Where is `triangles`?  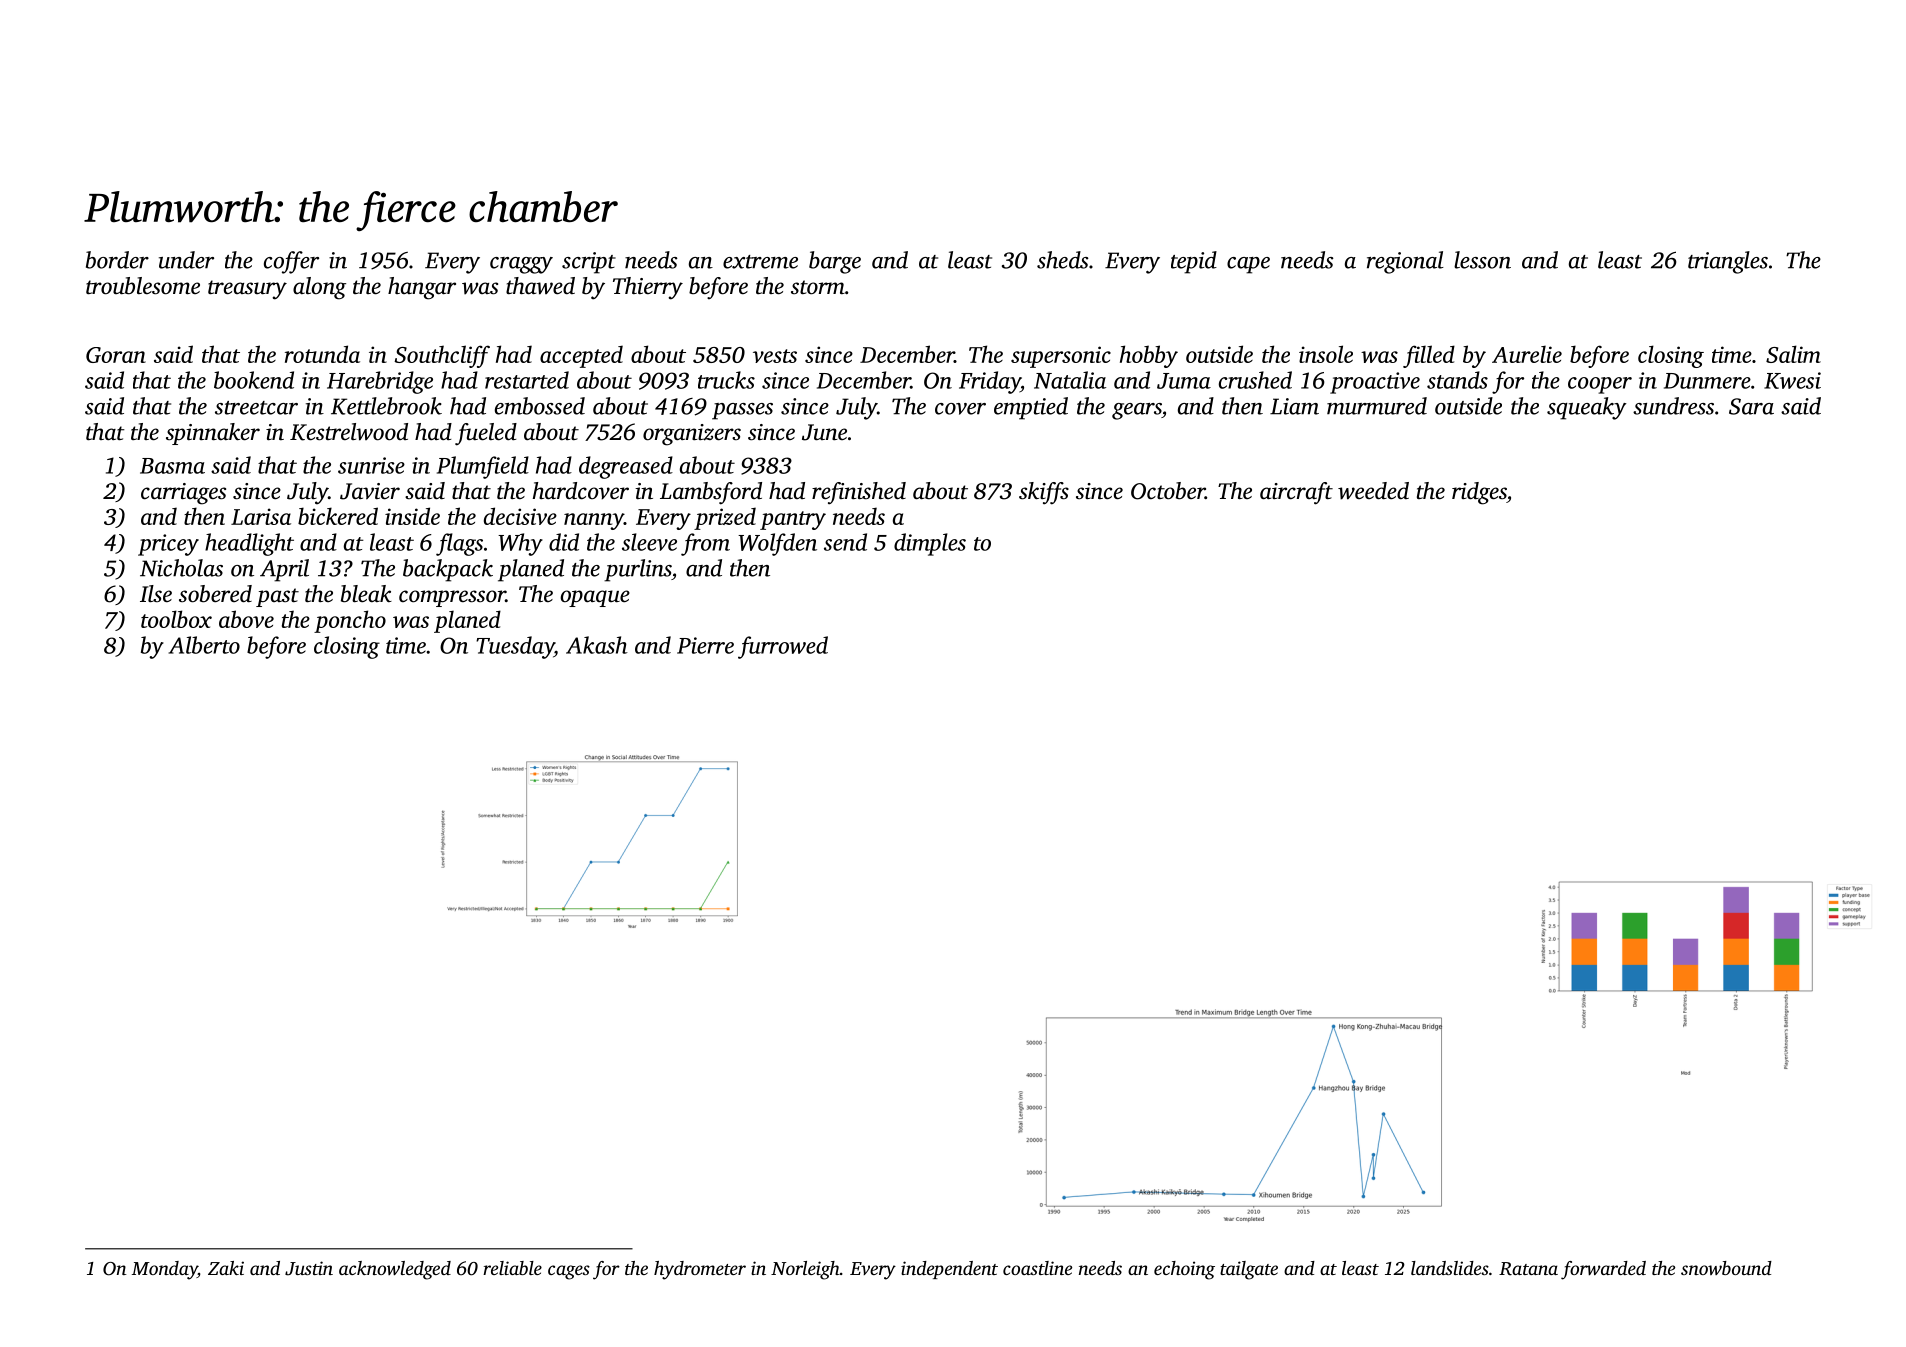
triangles is located at coordinates (1728, 262).
